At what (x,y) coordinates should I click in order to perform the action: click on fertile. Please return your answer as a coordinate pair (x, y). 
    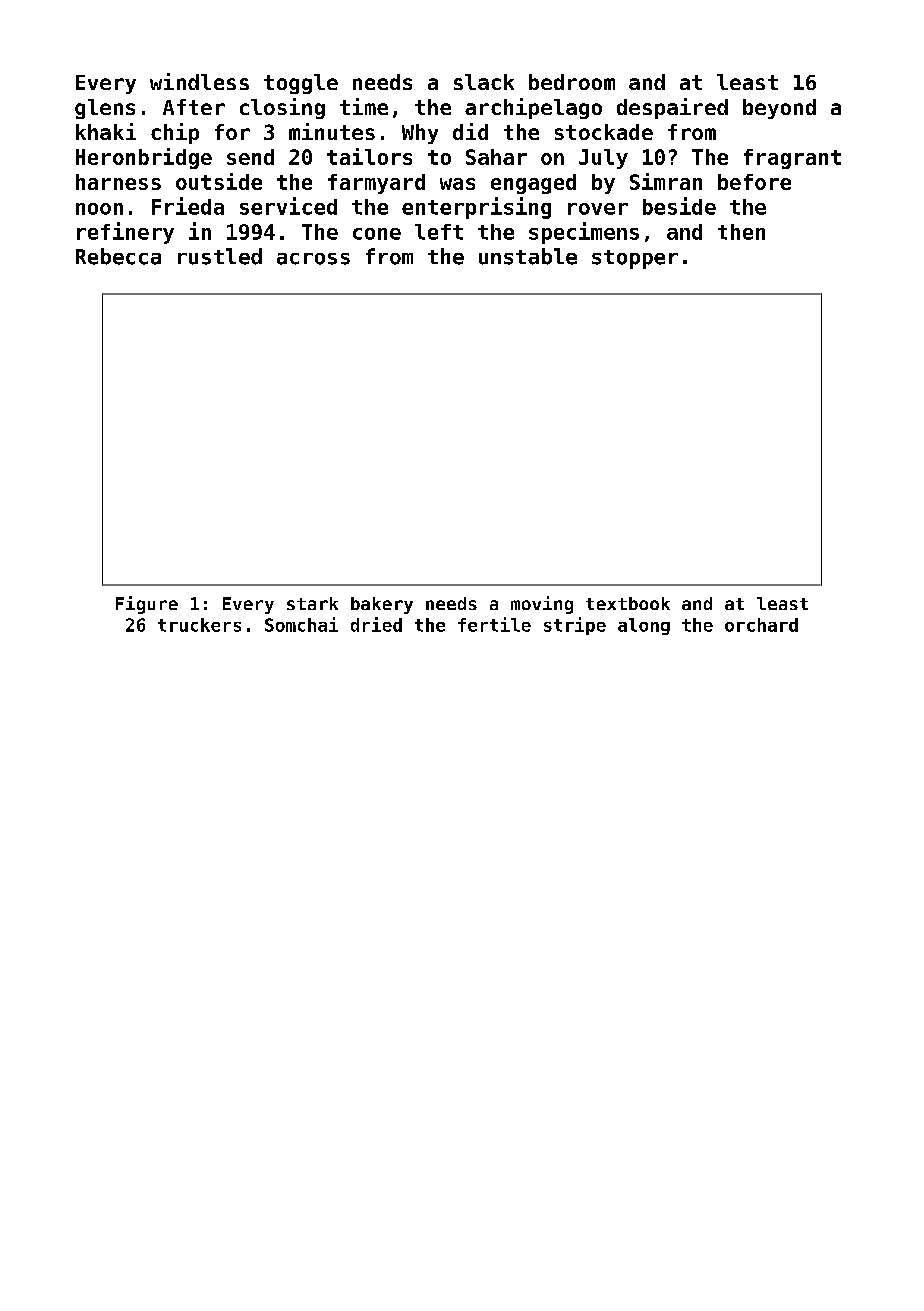
    Looking at the image, I should click on (494, 624).
